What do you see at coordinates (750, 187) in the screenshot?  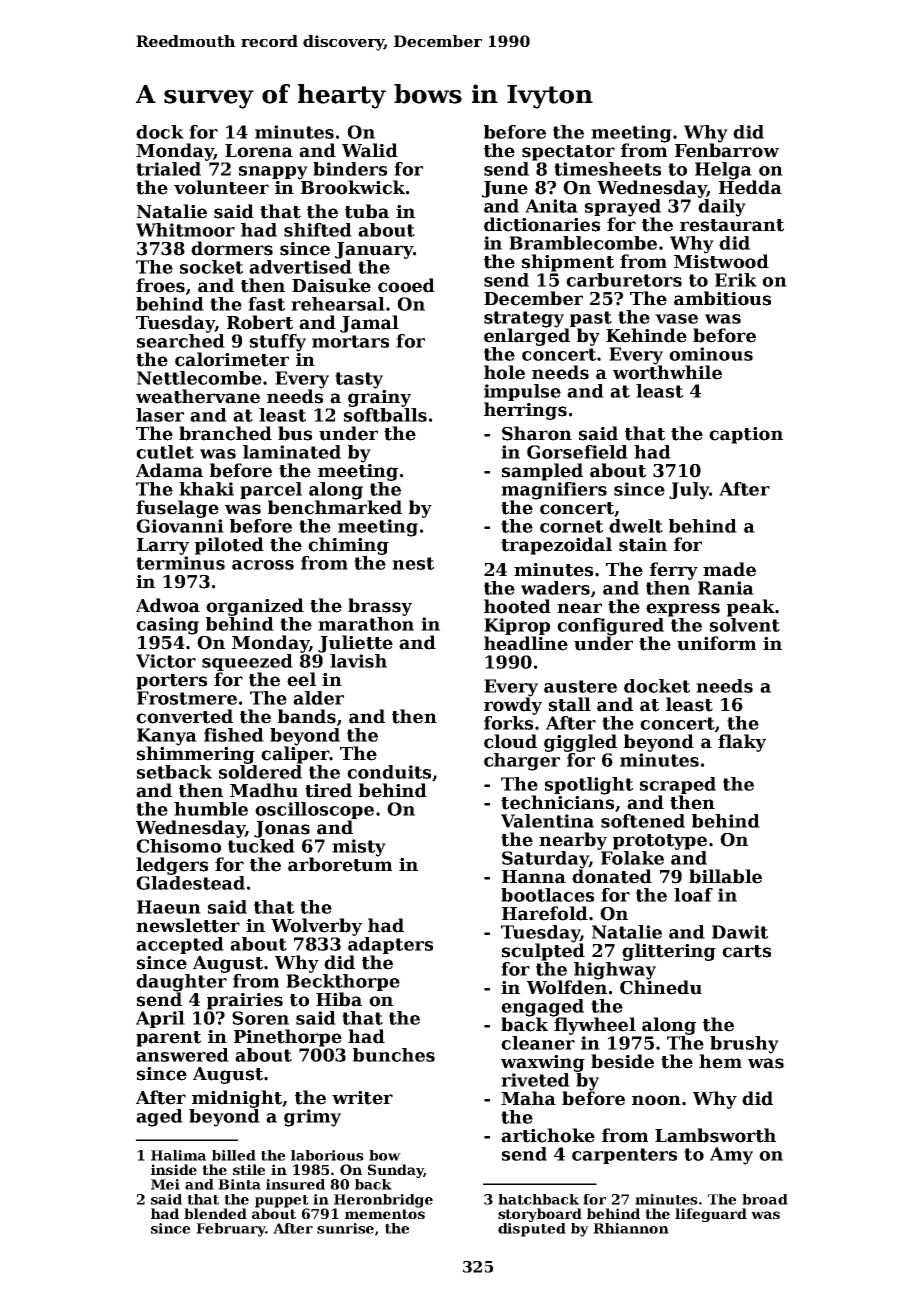 I see `Hedda` at bounding box center [750, 187].
